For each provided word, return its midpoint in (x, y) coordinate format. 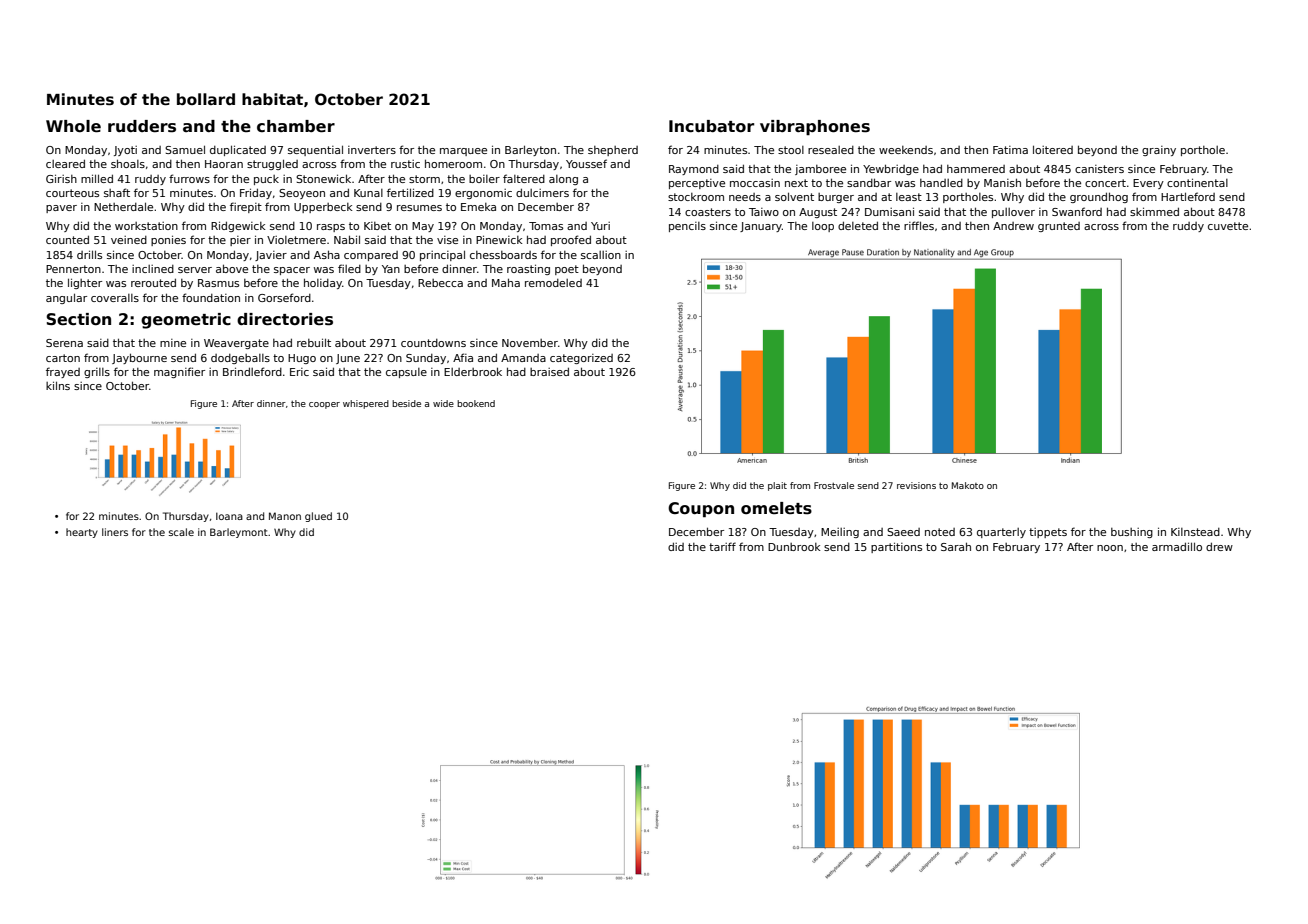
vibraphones (815, 127)
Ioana (229, 516)
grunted (1059, 227)
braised (549, 371)
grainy (1159, 151)
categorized (581, 359)
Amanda (523, 358)
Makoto (968, 485)
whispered (366, 404)
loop (823, 227)
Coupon (701, 510)
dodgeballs (240, 359)
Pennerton (73, 269)
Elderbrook (473, 371)
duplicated (238, 150)
